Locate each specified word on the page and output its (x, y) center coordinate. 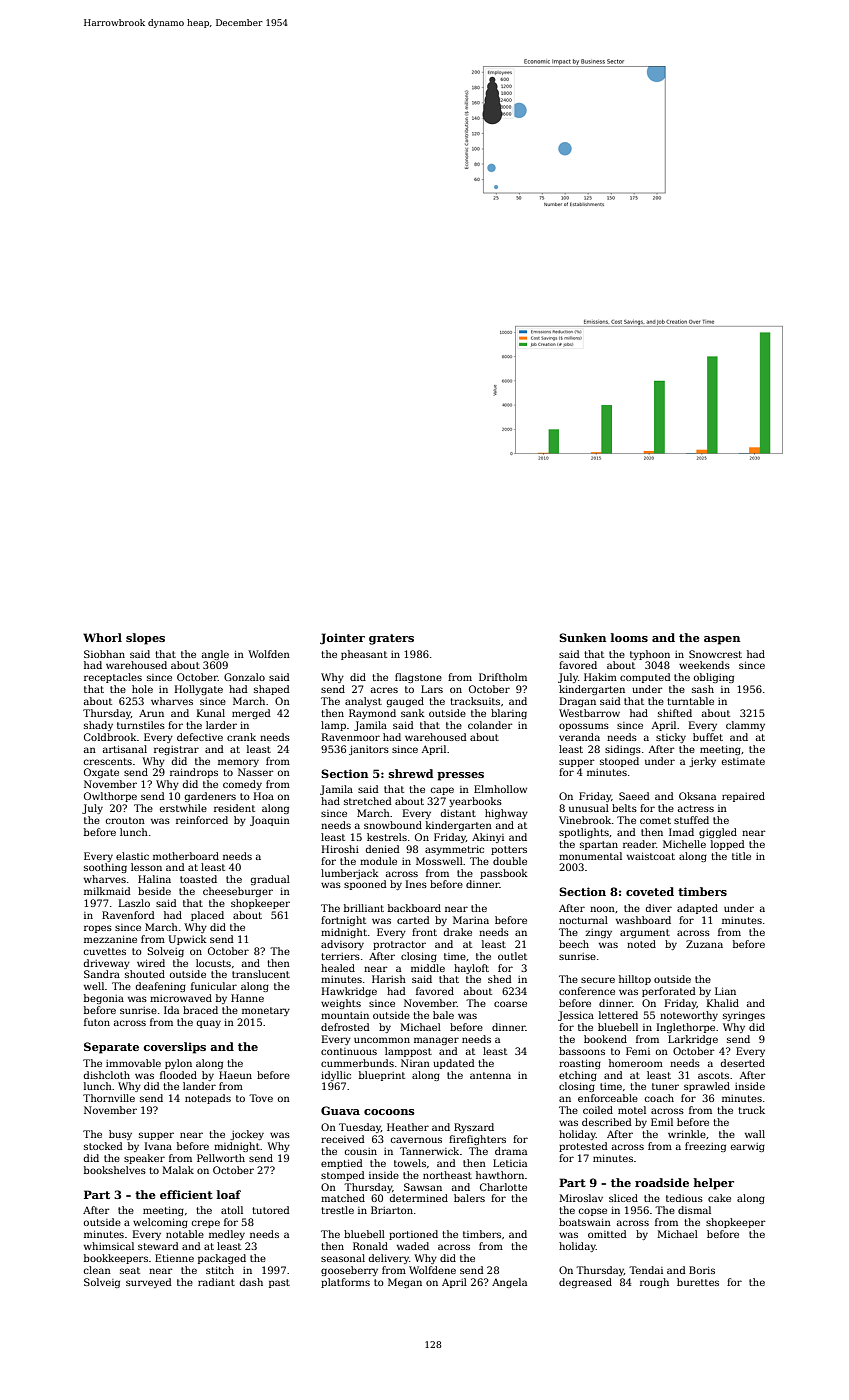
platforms (345, 1283)
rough (654, 1283)
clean (97, 1270)
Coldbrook (110, 737)
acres (384, 690)
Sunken (582, 637)
